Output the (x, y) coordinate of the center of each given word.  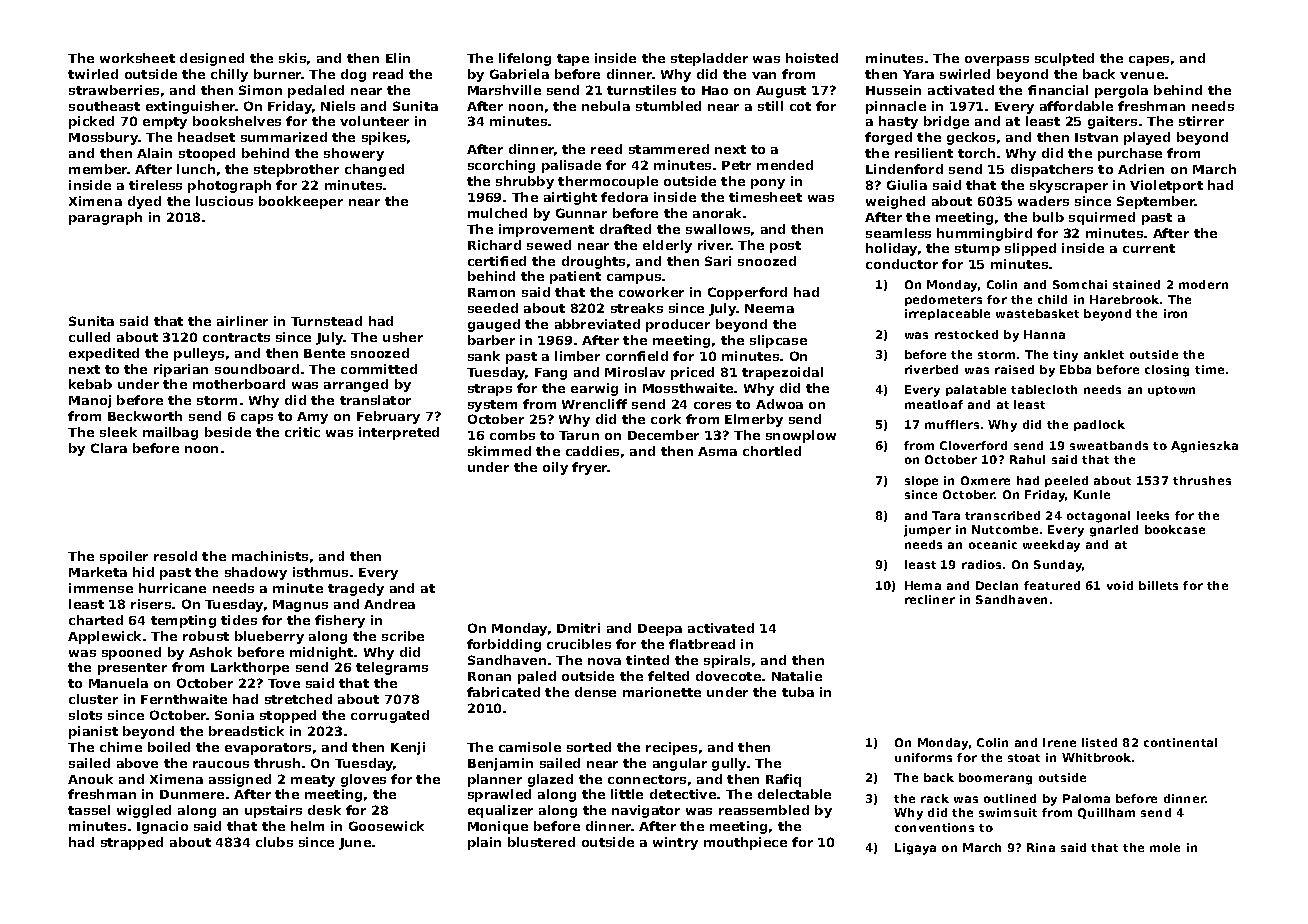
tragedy (356, 589)
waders (1043, 201)
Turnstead (326, 321)
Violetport (1166, 186)
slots (85, 715)
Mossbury (103, 138)
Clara (109, 448)
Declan (997, 585)
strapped (132, 843)
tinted (647, 660)
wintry (675, 843)
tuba (798, 692)
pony (768, 184)
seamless (898, 233)
